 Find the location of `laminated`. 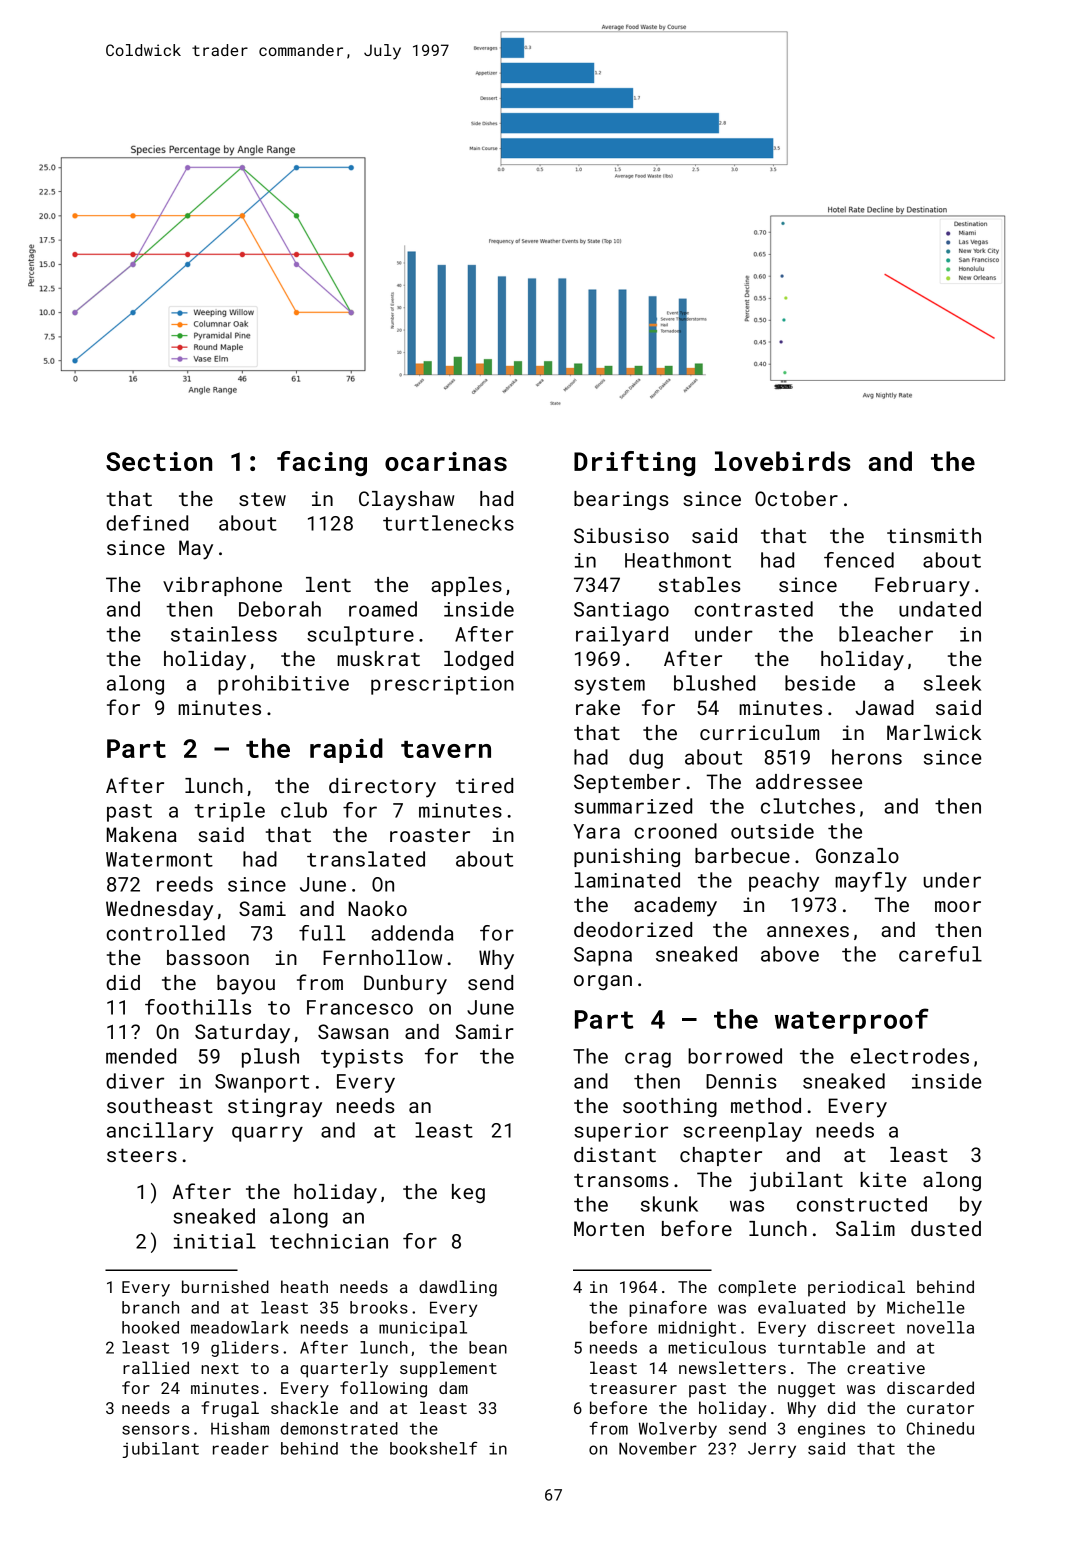

laminated is located at coordinates (627, 880).
